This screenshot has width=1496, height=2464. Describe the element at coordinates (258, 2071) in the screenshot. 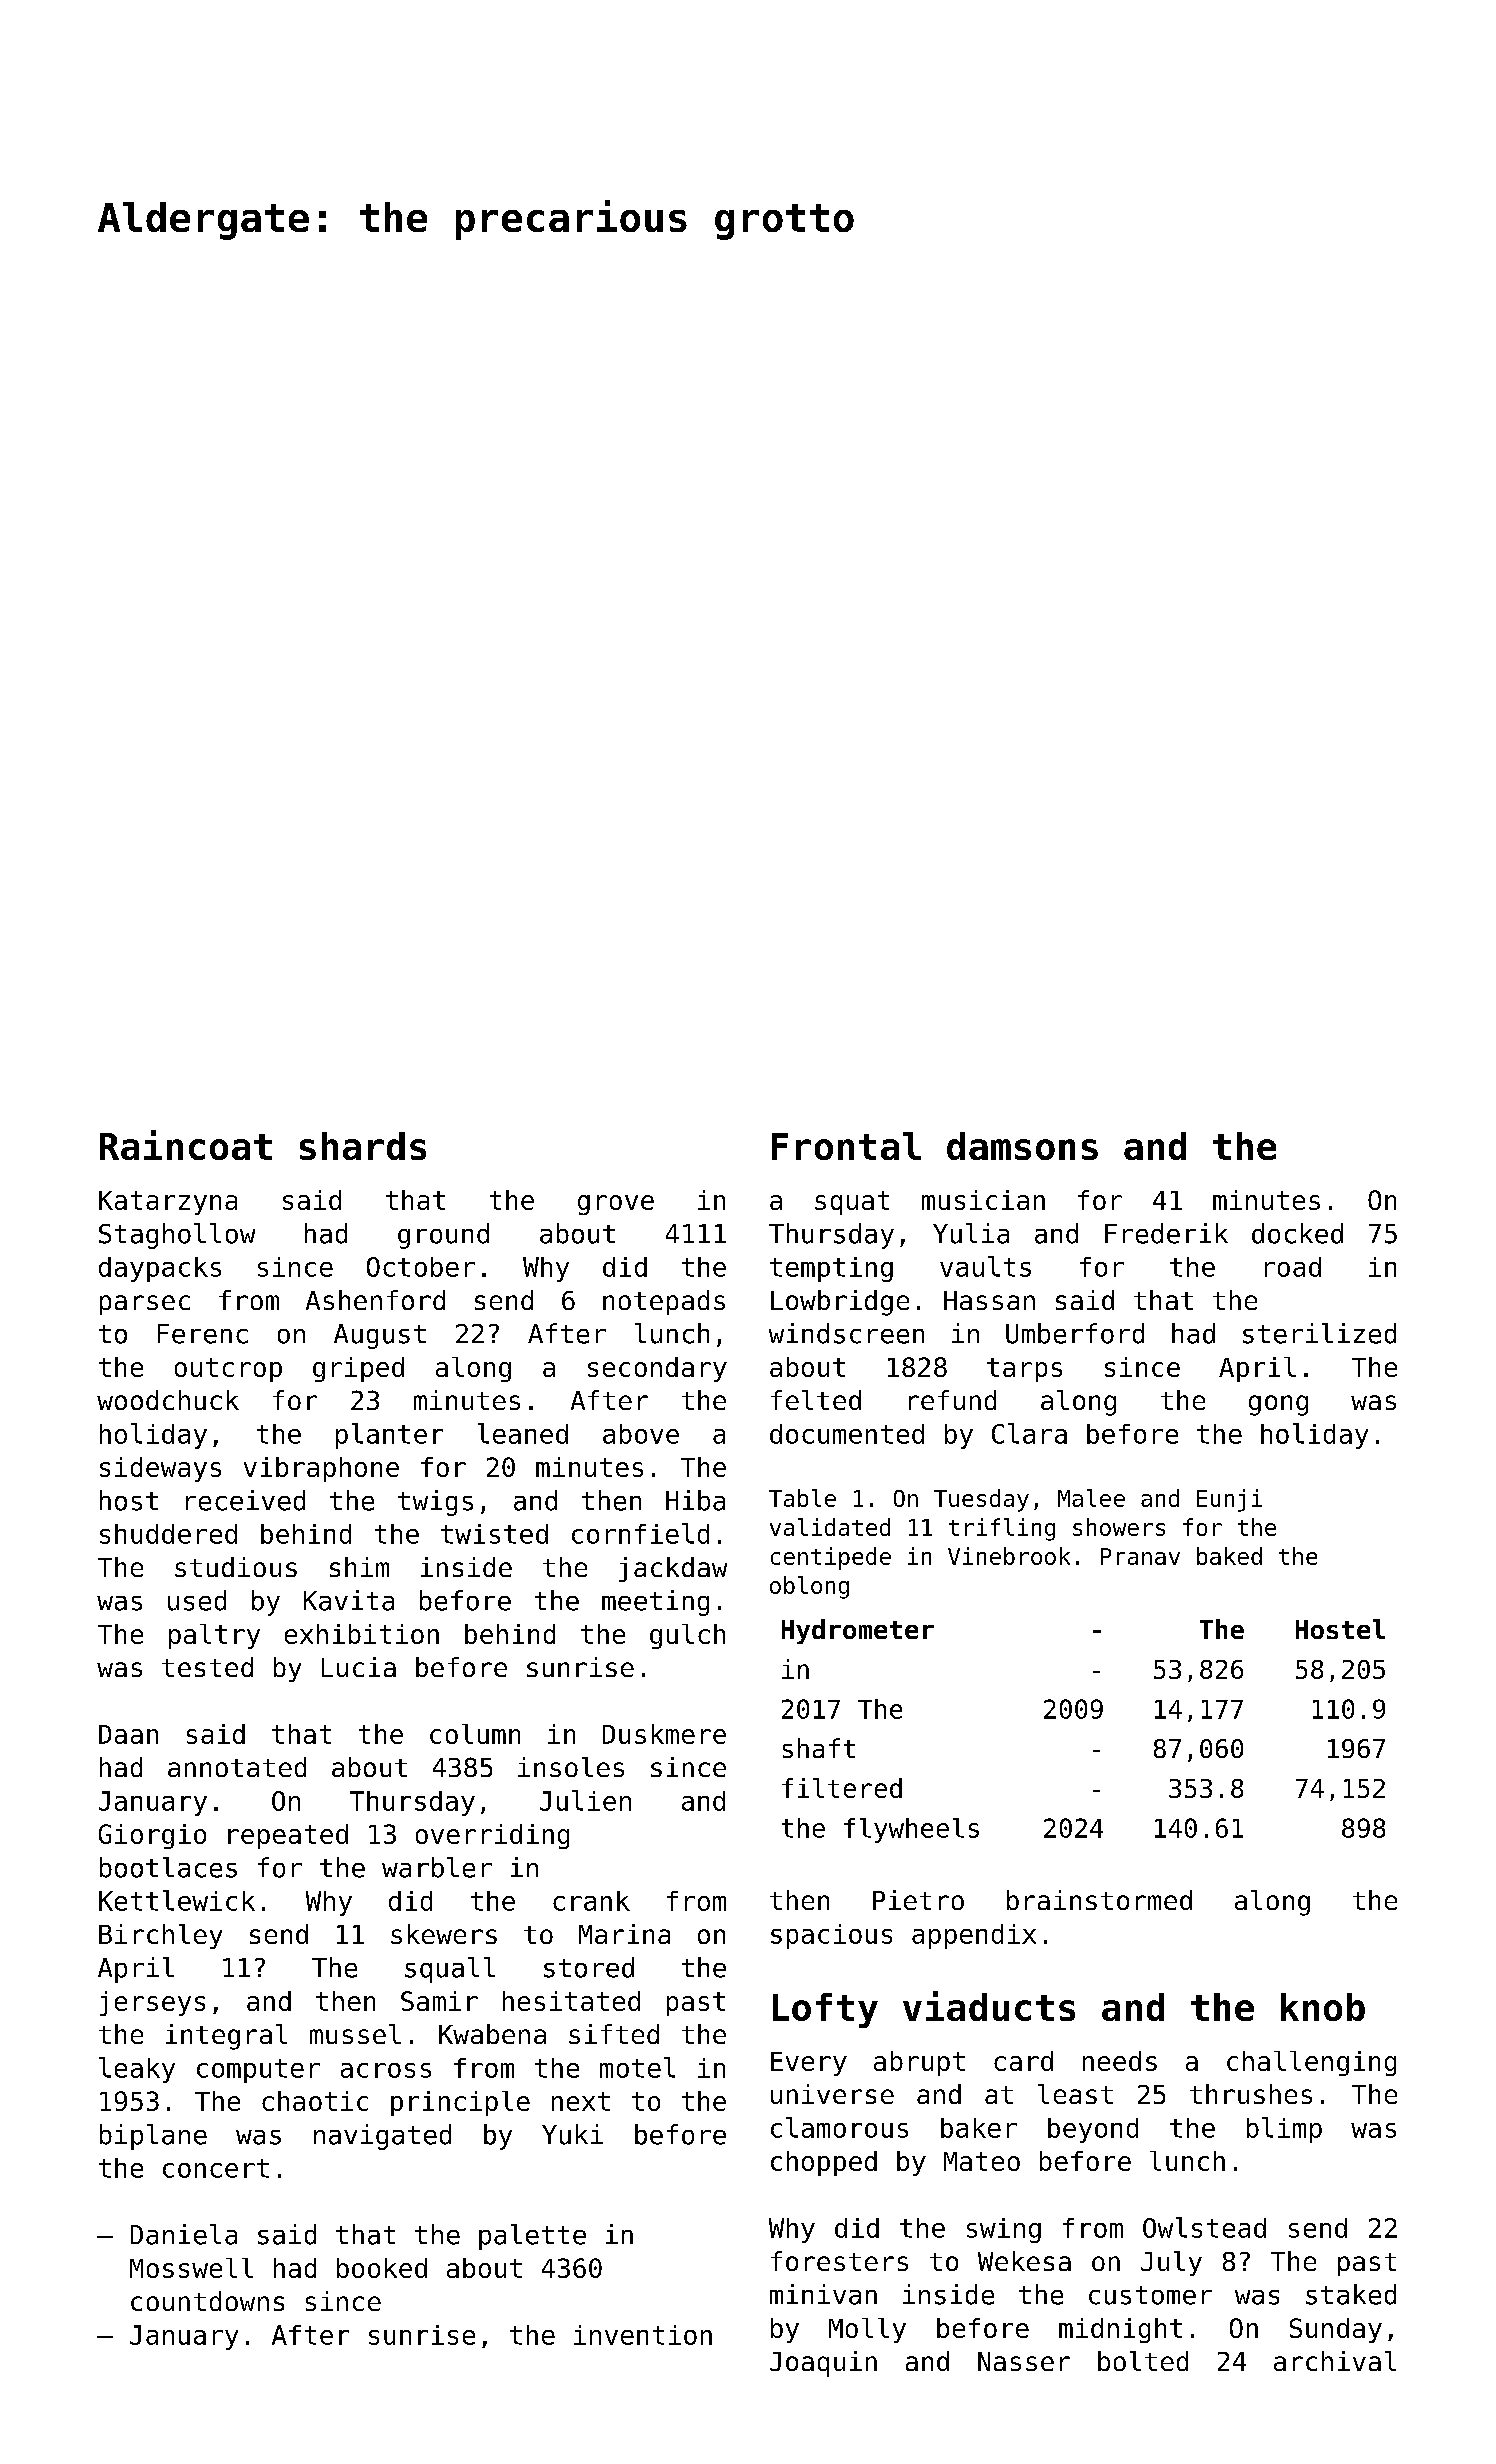

I see `computer` at that location.
